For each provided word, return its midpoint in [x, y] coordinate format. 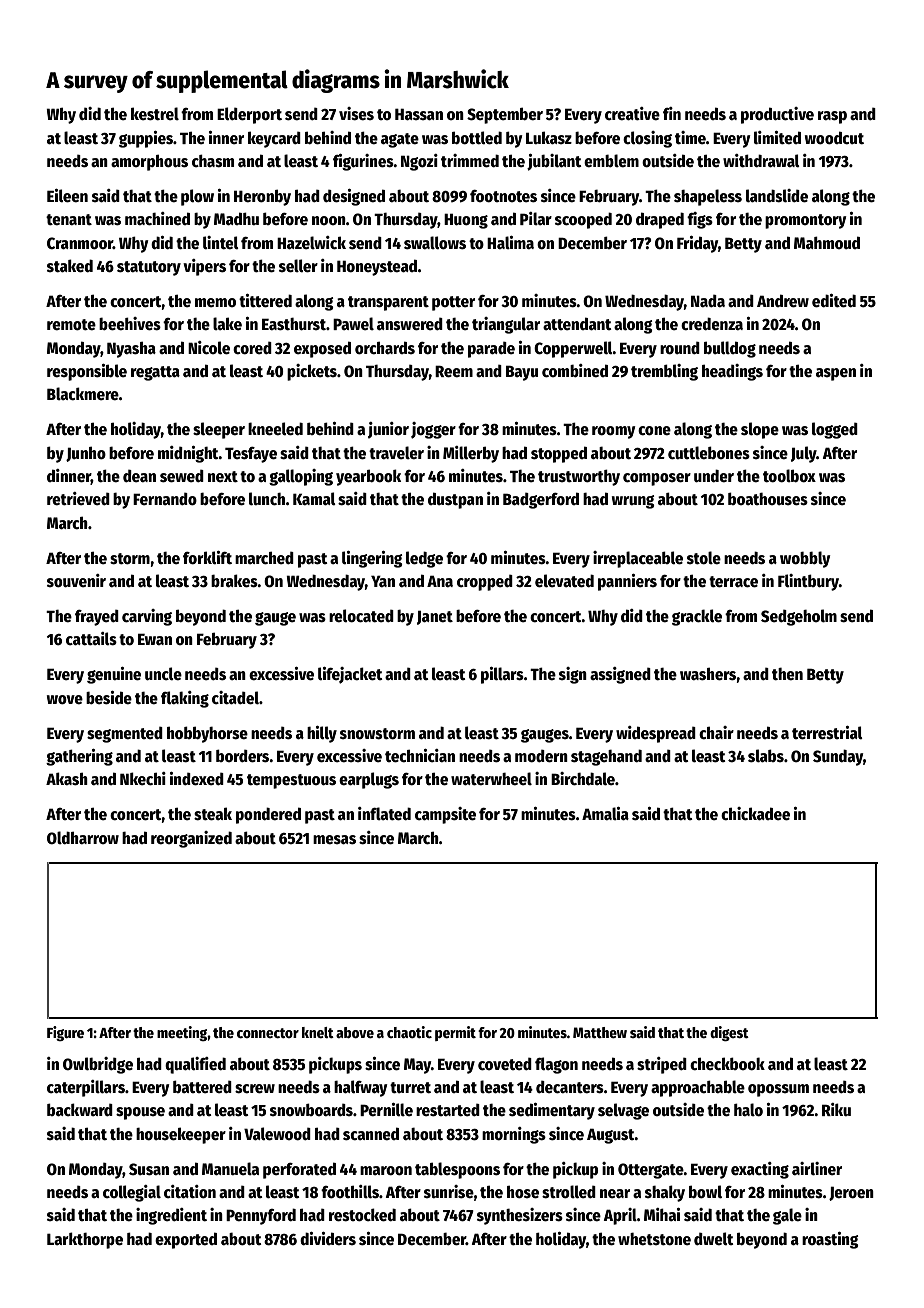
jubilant [554, 162]
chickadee [755, 814]
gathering [79, 757]
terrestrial [827, 733]
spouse [140, 1113]
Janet [435, 617]
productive [777, 115]
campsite [445, 815]
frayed [97, 618]
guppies [146, 139]
